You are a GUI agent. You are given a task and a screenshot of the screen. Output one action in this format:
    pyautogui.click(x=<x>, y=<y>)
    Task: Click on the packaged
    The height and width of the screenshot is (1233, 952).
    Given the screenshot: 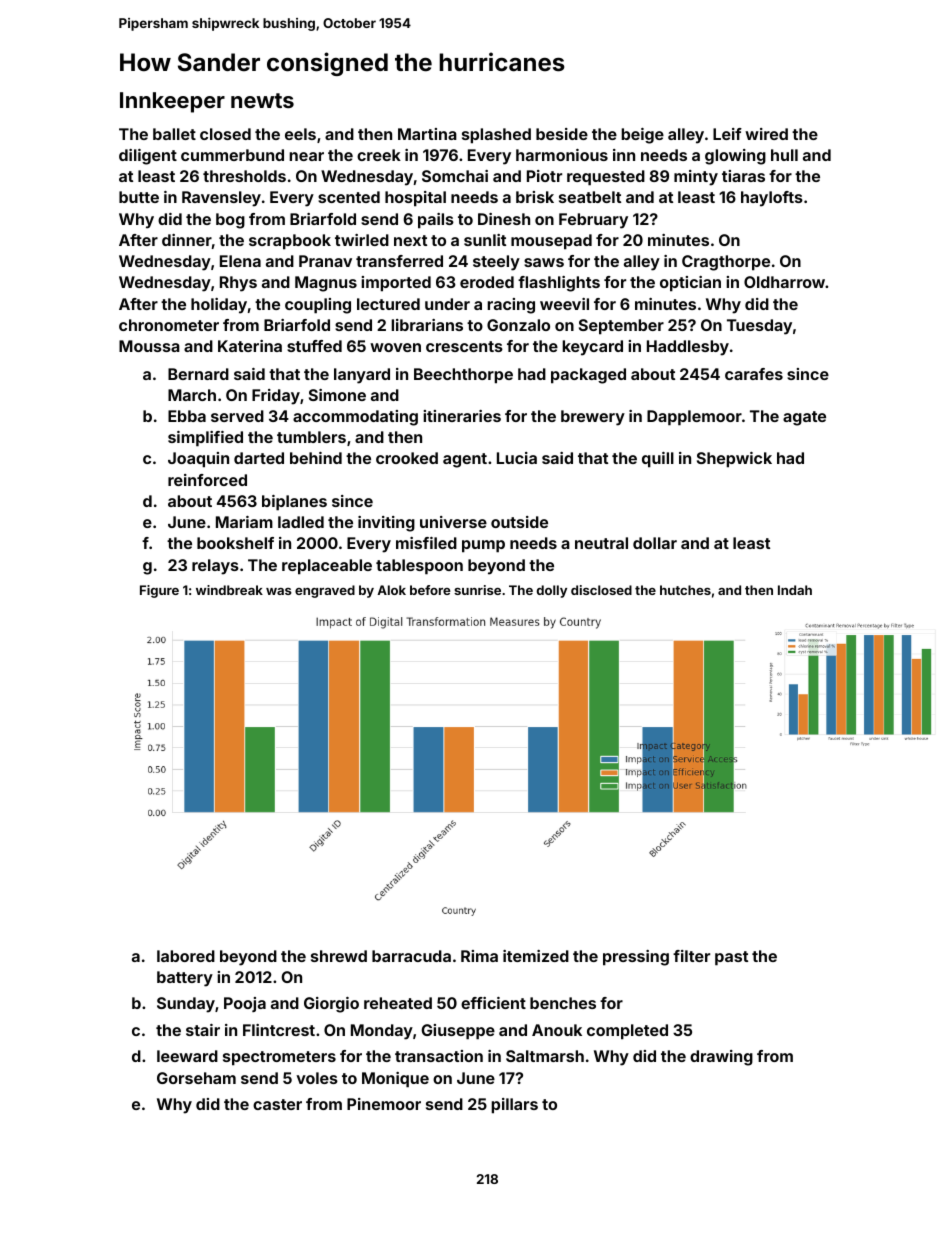 What is the action you would take?
    pyautogui.click(x=588, y=376)
